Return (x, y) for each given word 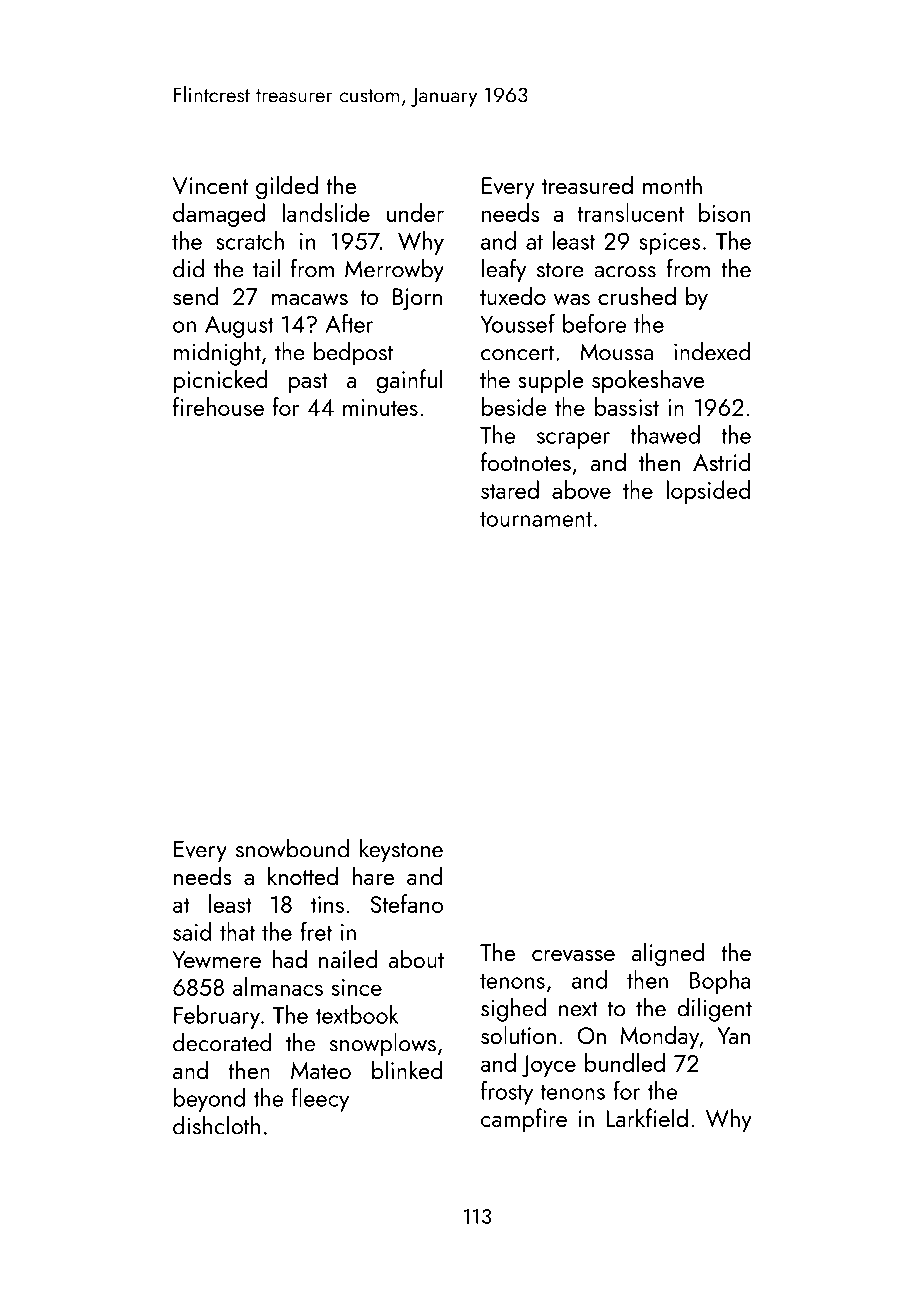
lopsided (708, 492)
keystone (401, 851)
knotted (303, 875)
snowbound (292, 848)
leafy (504, 270)
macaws (310, 300)
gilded (287, 187)
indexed (712, 351)
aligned (668, 954)
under (415, 212)
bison (724, 212)
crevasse (573, 956)
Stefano (407, 903)
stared (510, 489)
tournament (536, 519)
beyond (209, 1100)
